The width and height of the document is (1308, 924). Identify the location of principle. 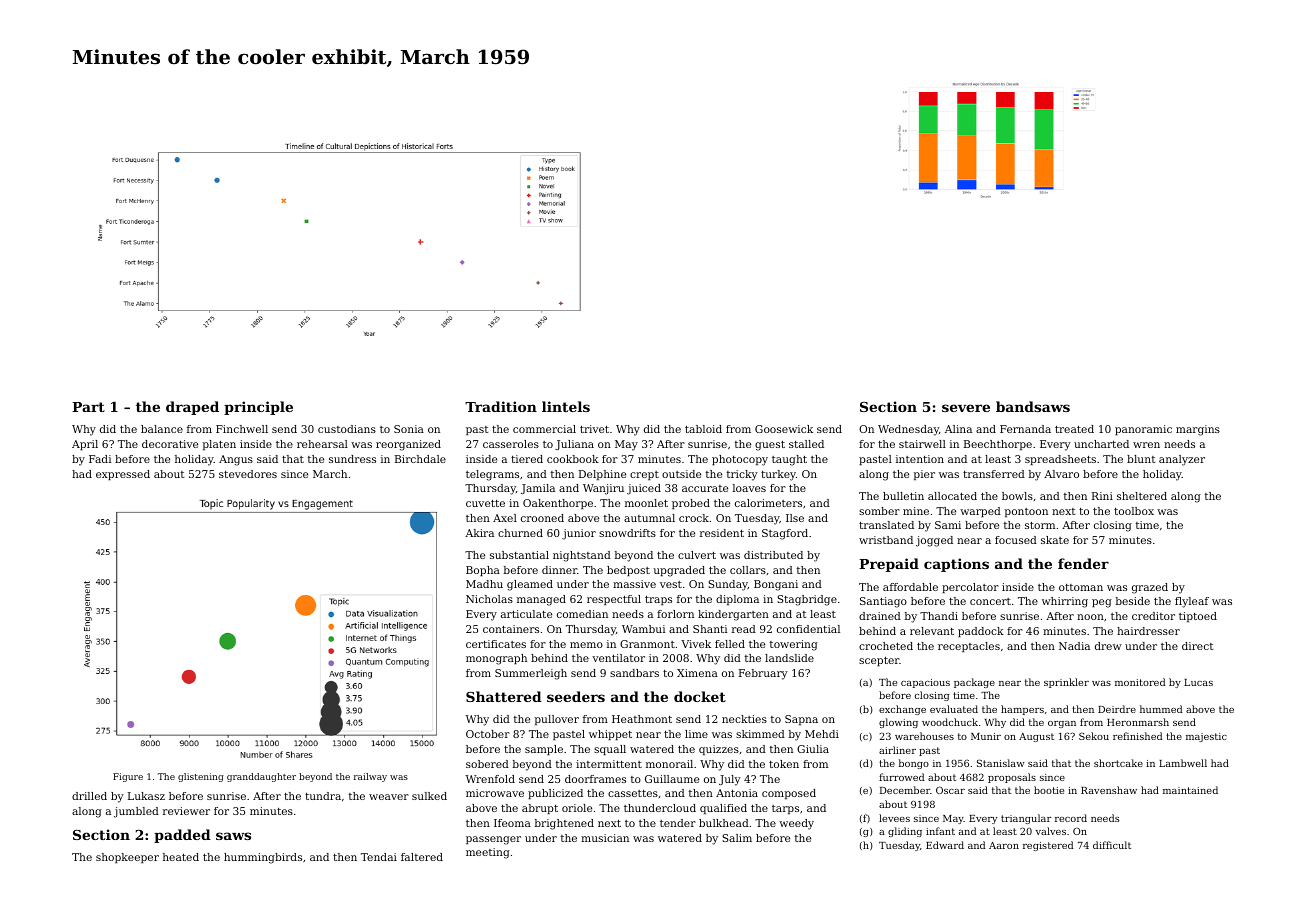
(258, 408).
